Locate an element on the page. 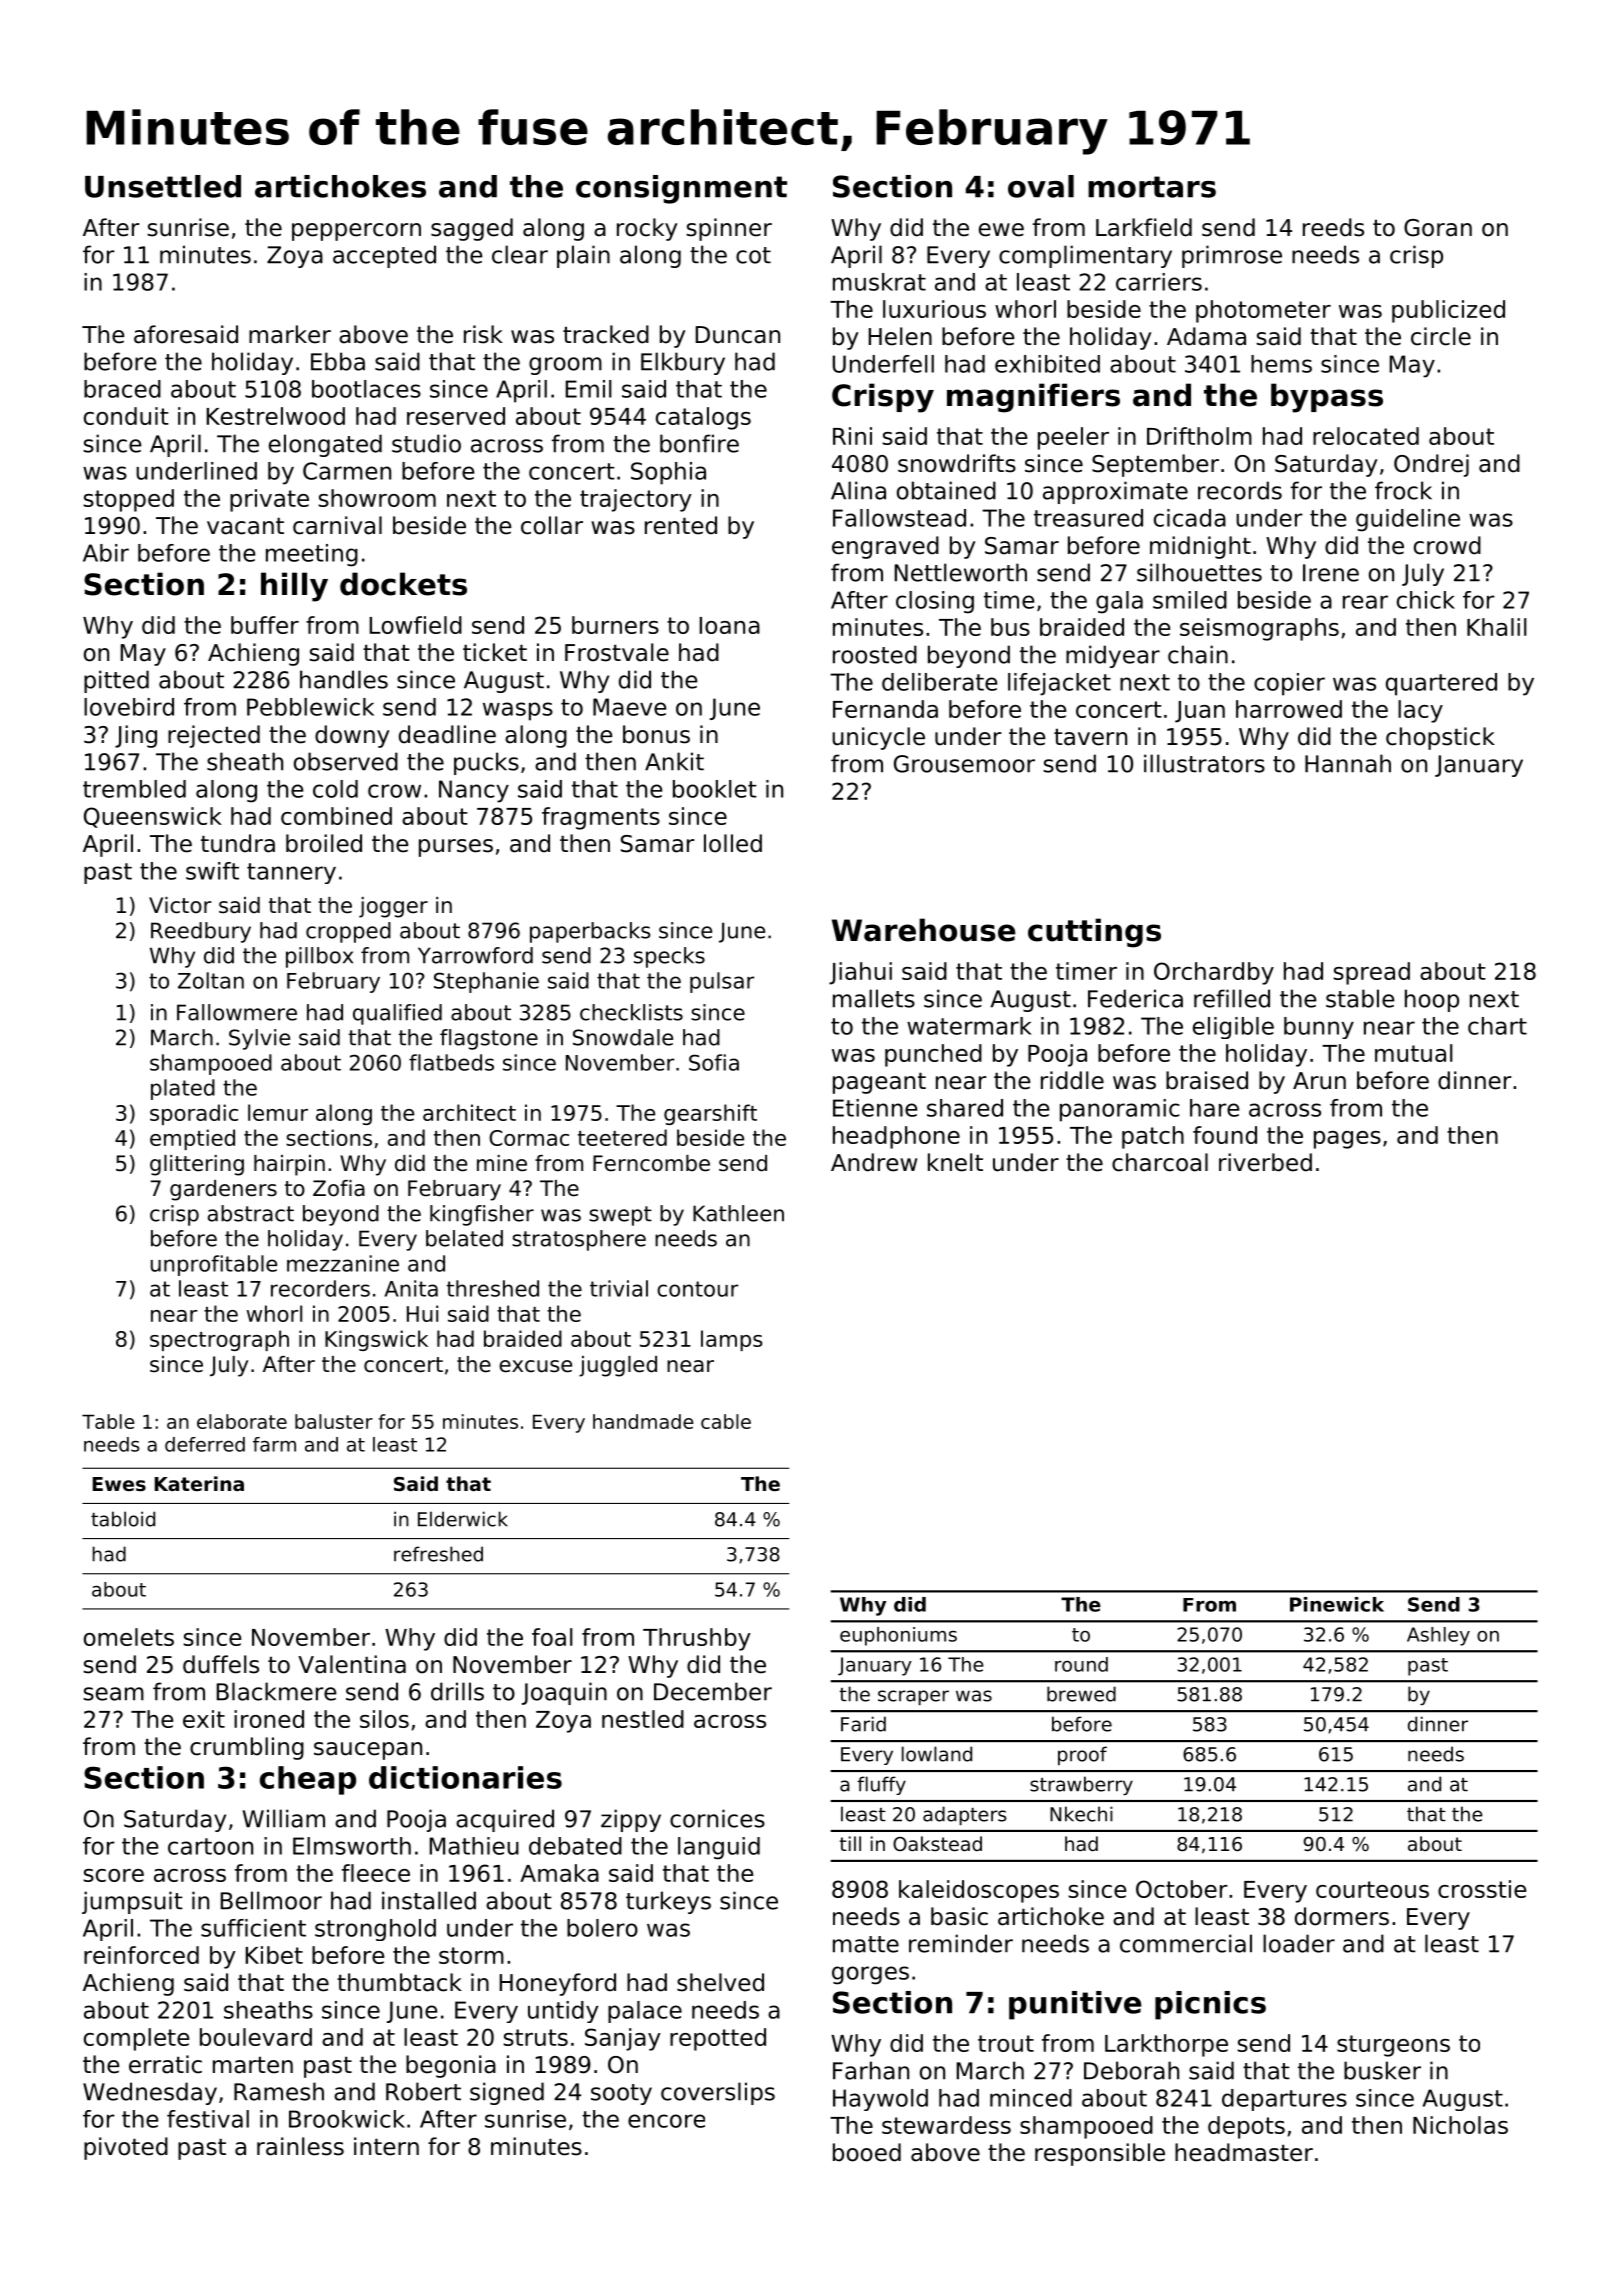 The width and height of the page is (1620, 2292). Unsettled is located at coordinates (163, 186).
